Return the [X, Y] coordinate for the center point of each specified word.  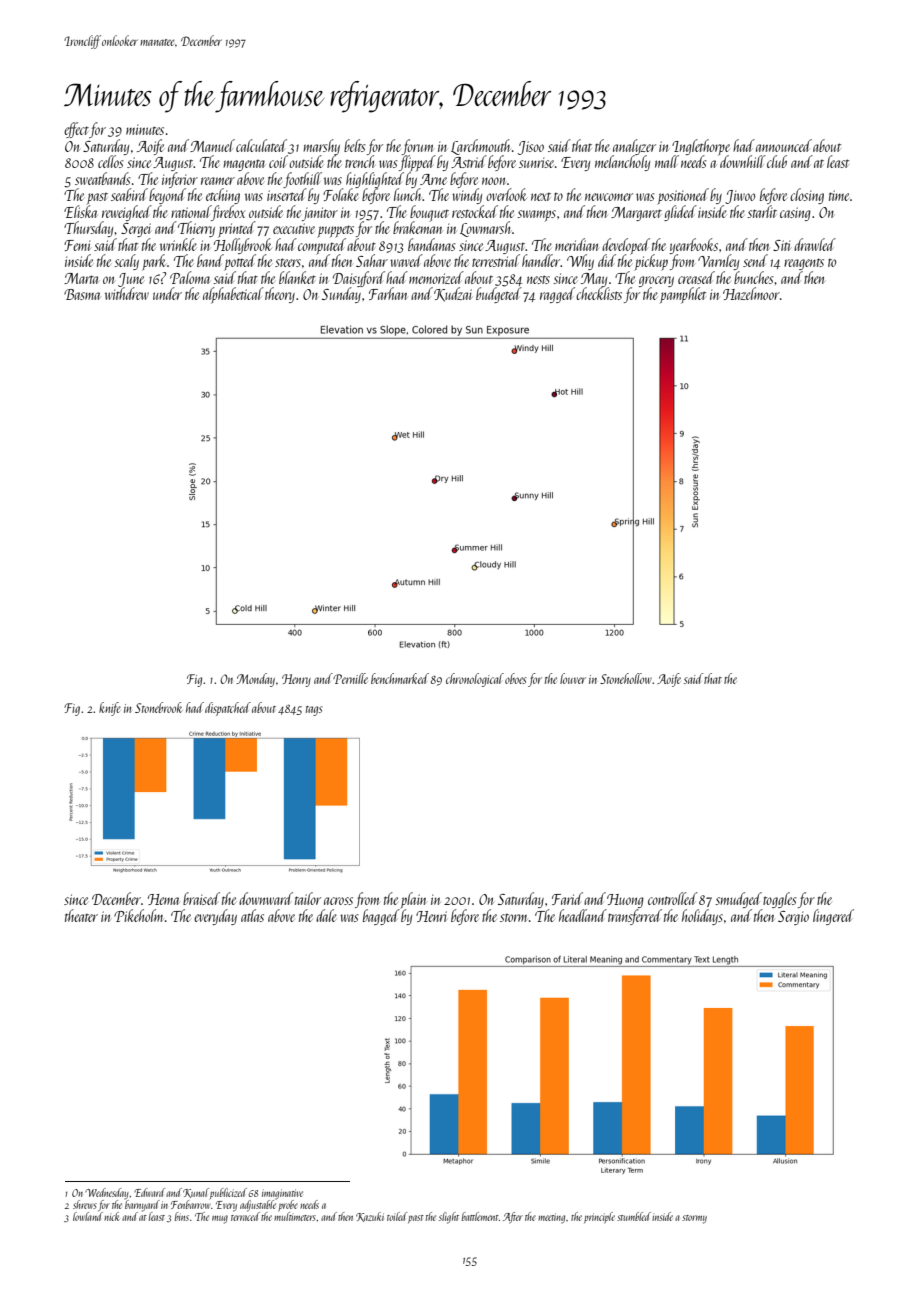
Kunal [196, 1193]
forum [417, 147]
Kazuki [370, 1217]
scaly [126, 262]
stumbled [634, 1216]
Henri [431, 916]
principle [599, 1217]
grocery [656, 282]
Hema [164, 899]
